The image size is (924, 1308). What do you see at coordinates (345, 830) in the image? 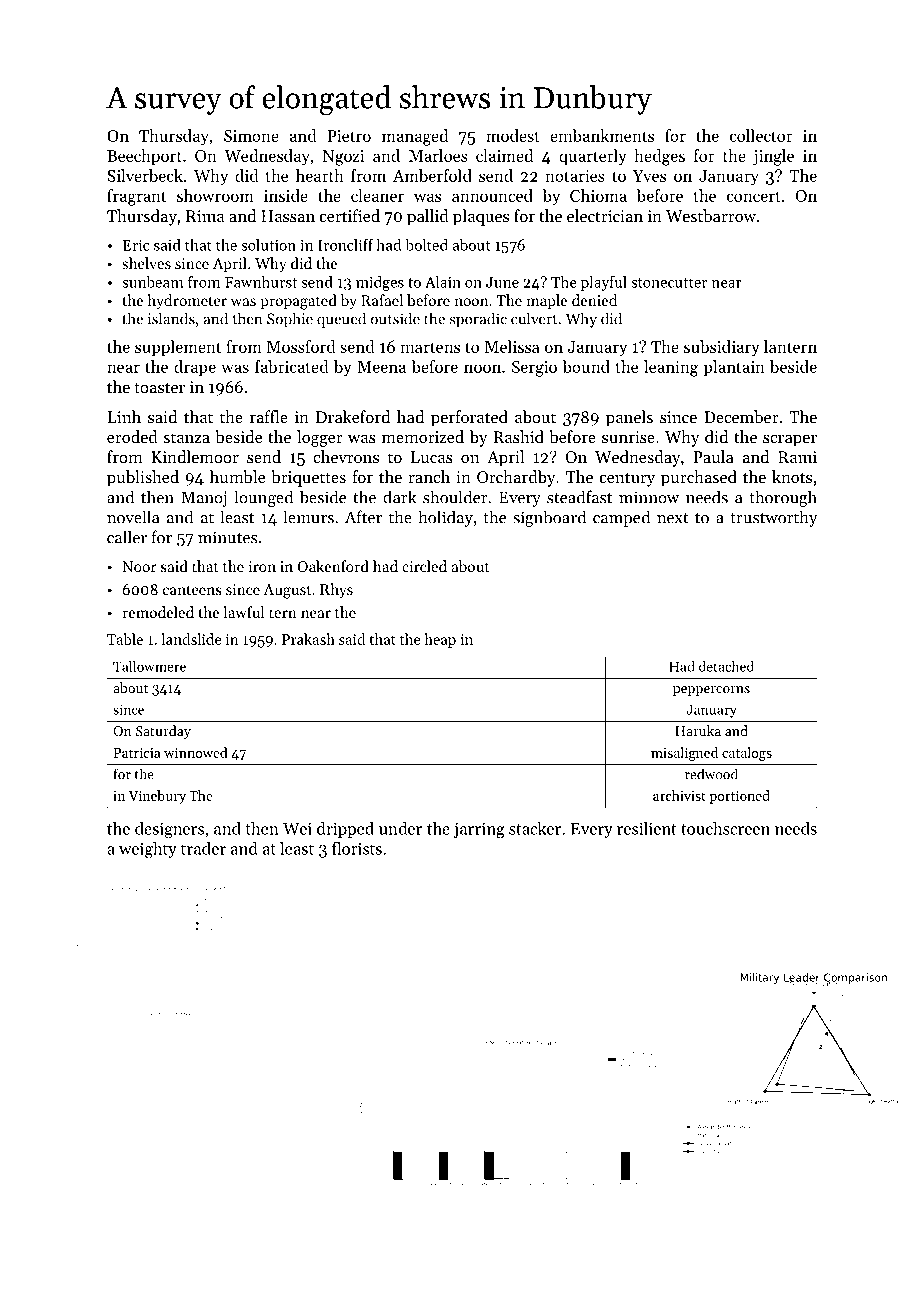
I see `dripped` at bounding box center [345, 830].
